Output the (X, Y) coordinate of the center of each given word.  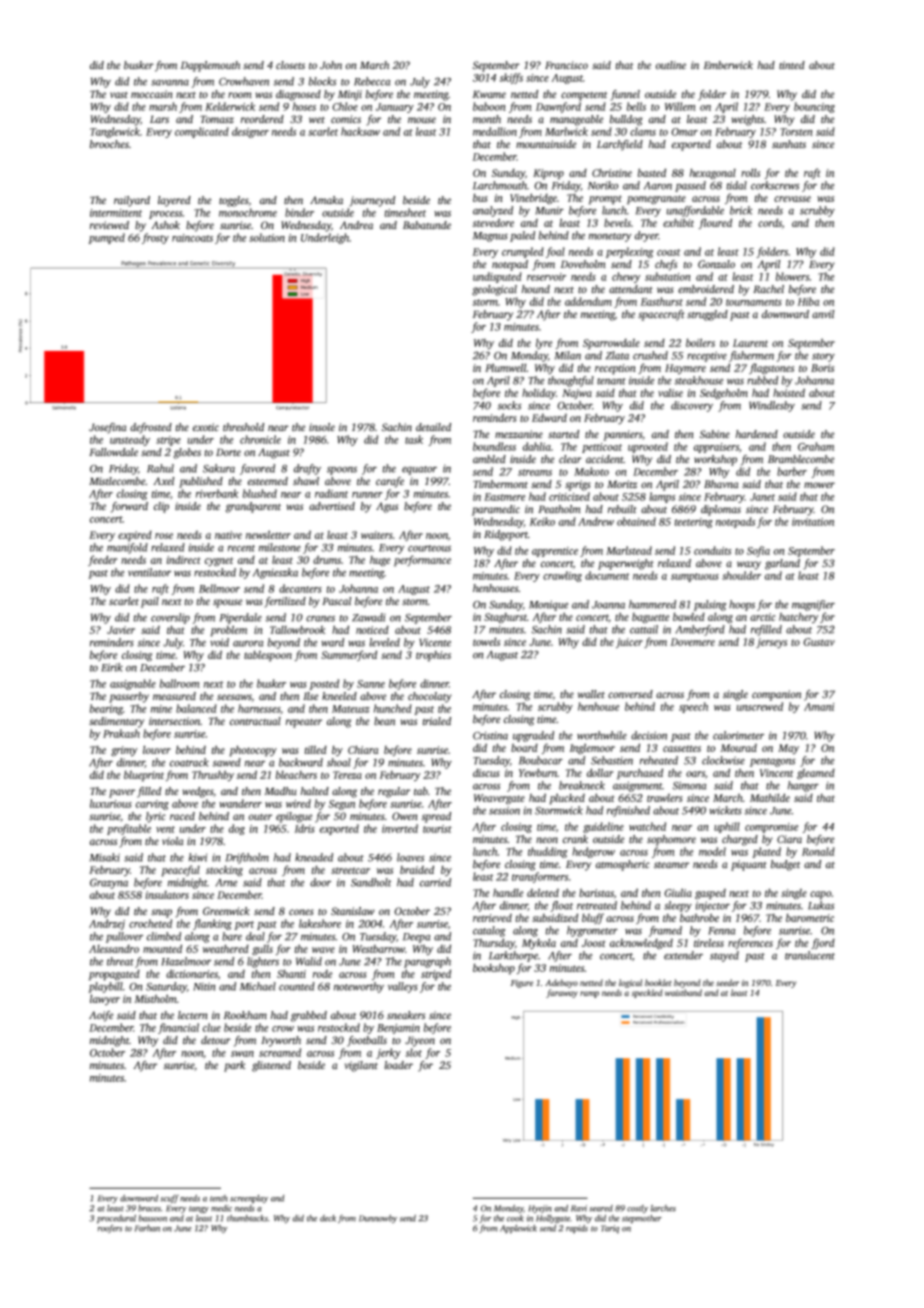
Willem (680, 106)
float (562, 906)
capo (820, 895)
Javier (121, 630)
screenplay (249, 1199)
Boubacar (541, 760)
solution (267, 237)
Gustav (819, 642)
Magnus (490, 237)
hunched (393, 708)
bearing (106, 709)
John (331, 65)
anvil (823, 314)
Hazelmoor (186, 961)
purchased (640, 774)
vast (119, 95)
